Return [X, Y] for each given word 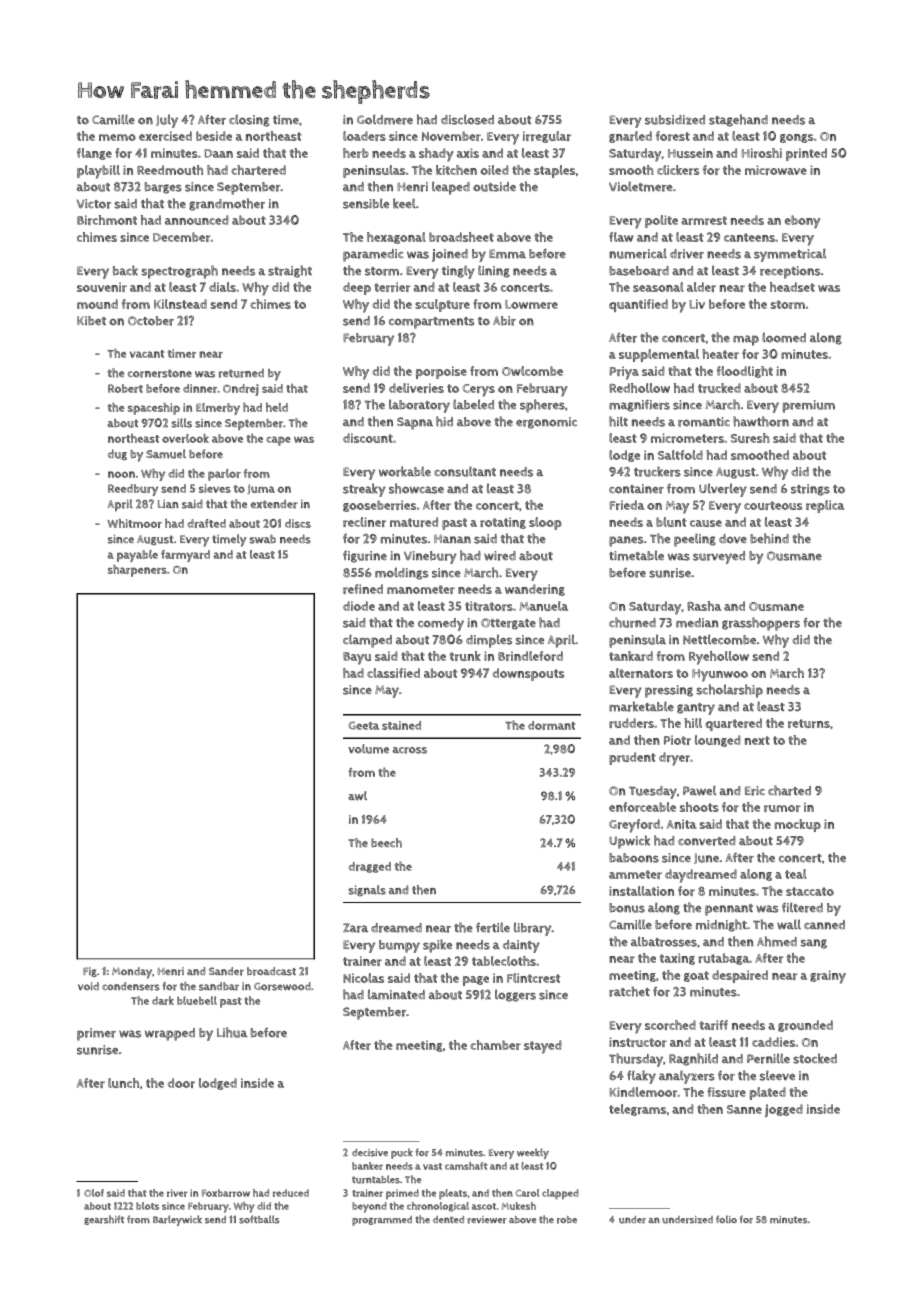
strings [810, 490]
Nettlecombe [719, 639]
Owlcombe [532, 371]
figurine [365, 557]
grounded [805, 1026]
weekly [533, 1153]
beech [386, 843]
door [181, 1083]
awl [357, 796]
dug [117, 454]
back [125, 270]
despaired [740, 976]
